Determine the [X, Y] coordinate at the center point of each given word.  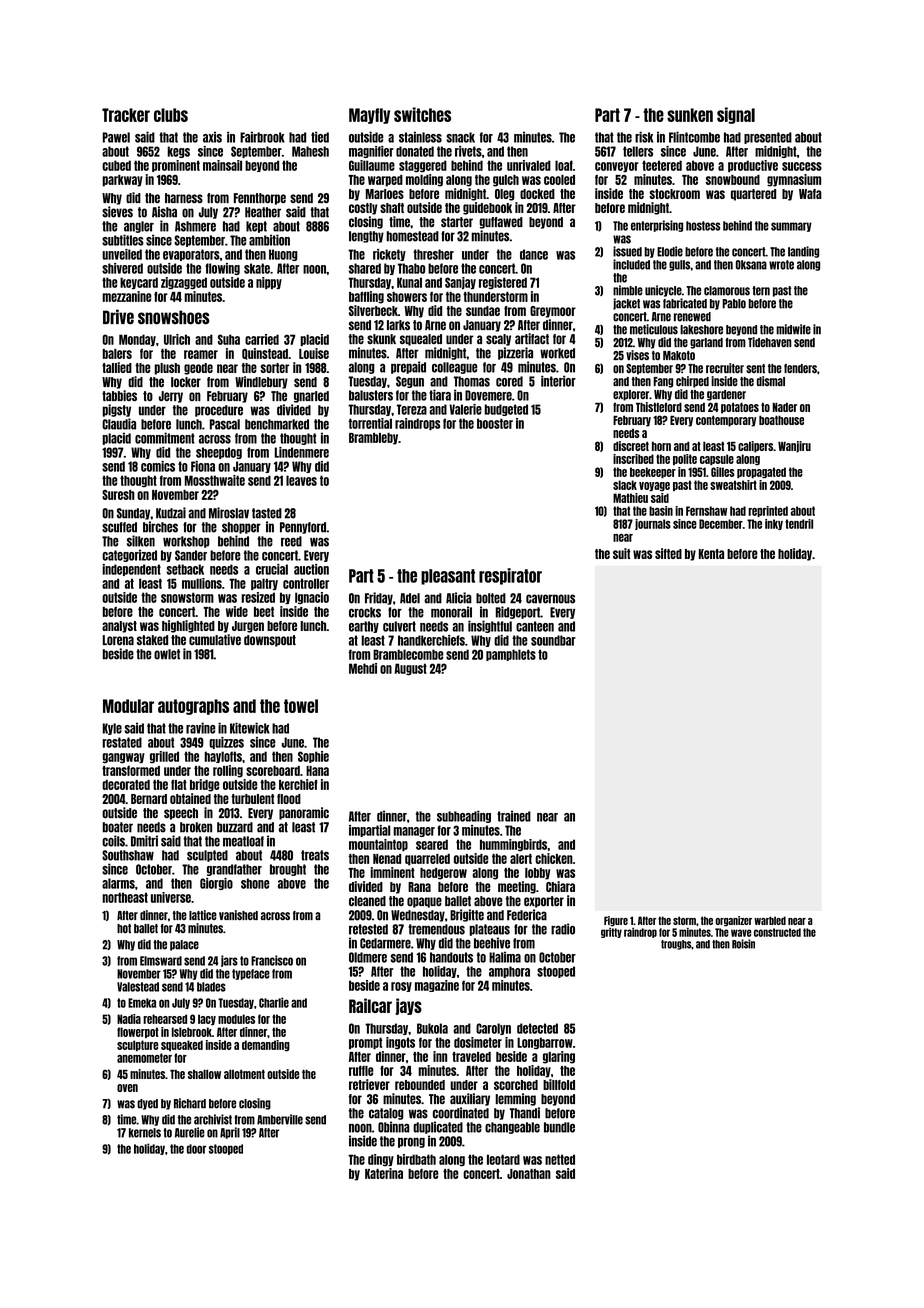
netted [560, 1159]
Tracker [126, 115]
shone [255, 883]
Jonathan [529, 1174]
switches [422, 114]
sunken [690, 115]
